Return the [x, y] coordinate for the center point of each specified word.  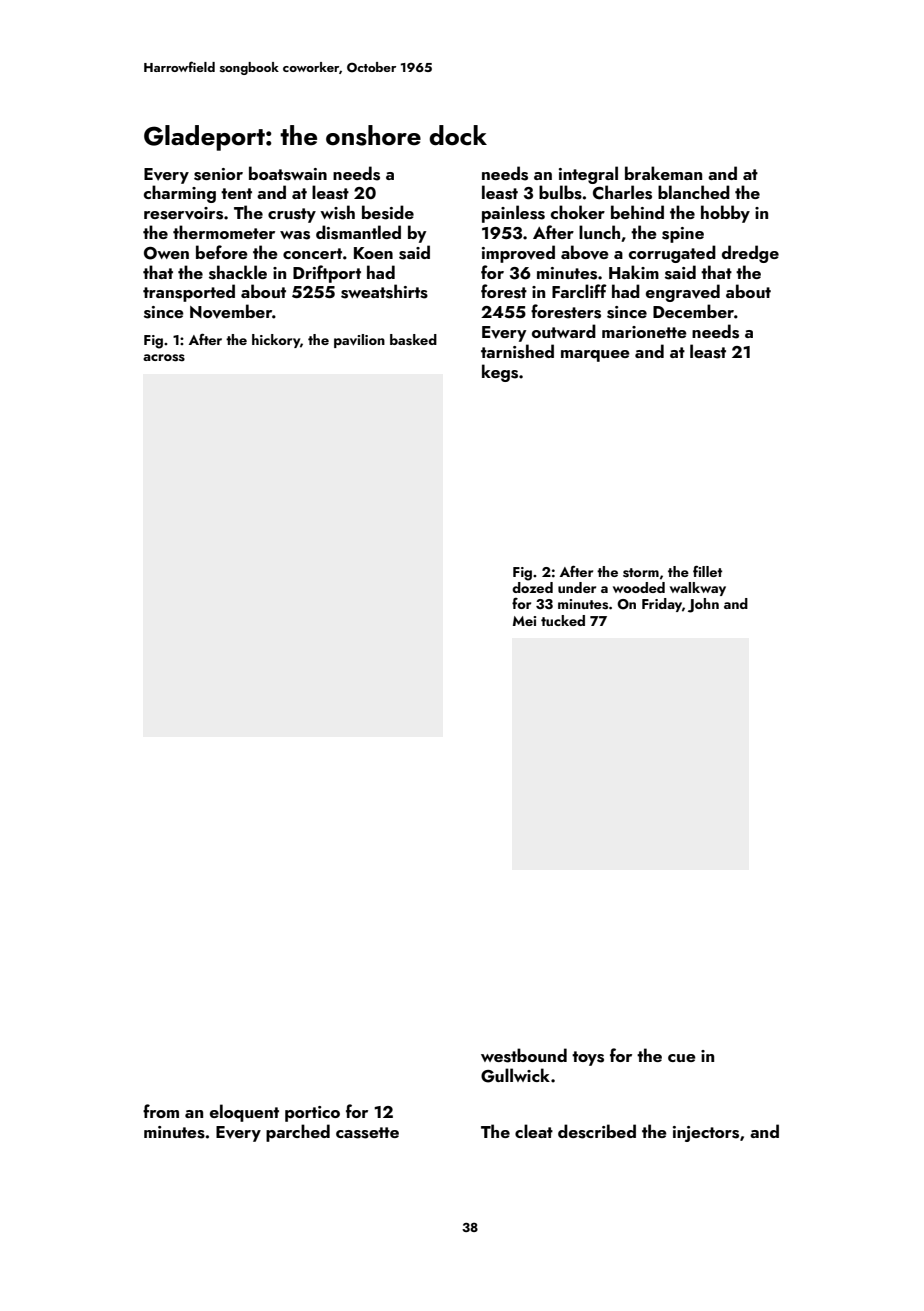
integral [588, 175]
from [161, 1111]
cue [682, 1058]
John [703, 605]
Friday [662, 605]
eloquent [244, 1113]
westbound [524, 1055]
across [164, 358]
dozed [532, 587]
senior [218, 174]
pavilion [359, 341]
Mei [524, 621]
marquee [595, 356]
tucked [563, 620]
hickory [276, 341]
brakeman [663, 173]
